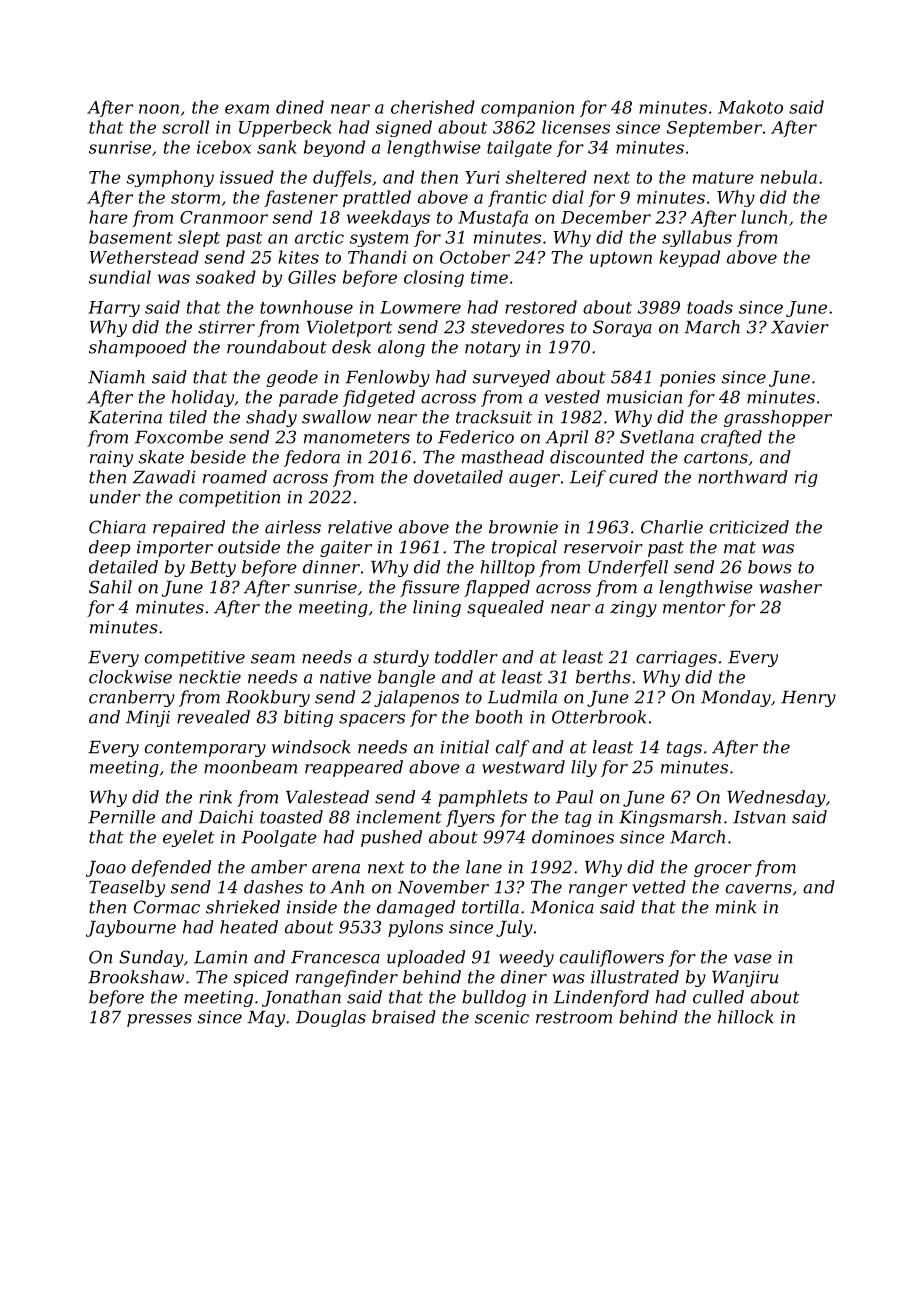  What do you see at coordinates (226, 327) in the screenshot?
I see `stirrer` at bounding box center [226, 327].
